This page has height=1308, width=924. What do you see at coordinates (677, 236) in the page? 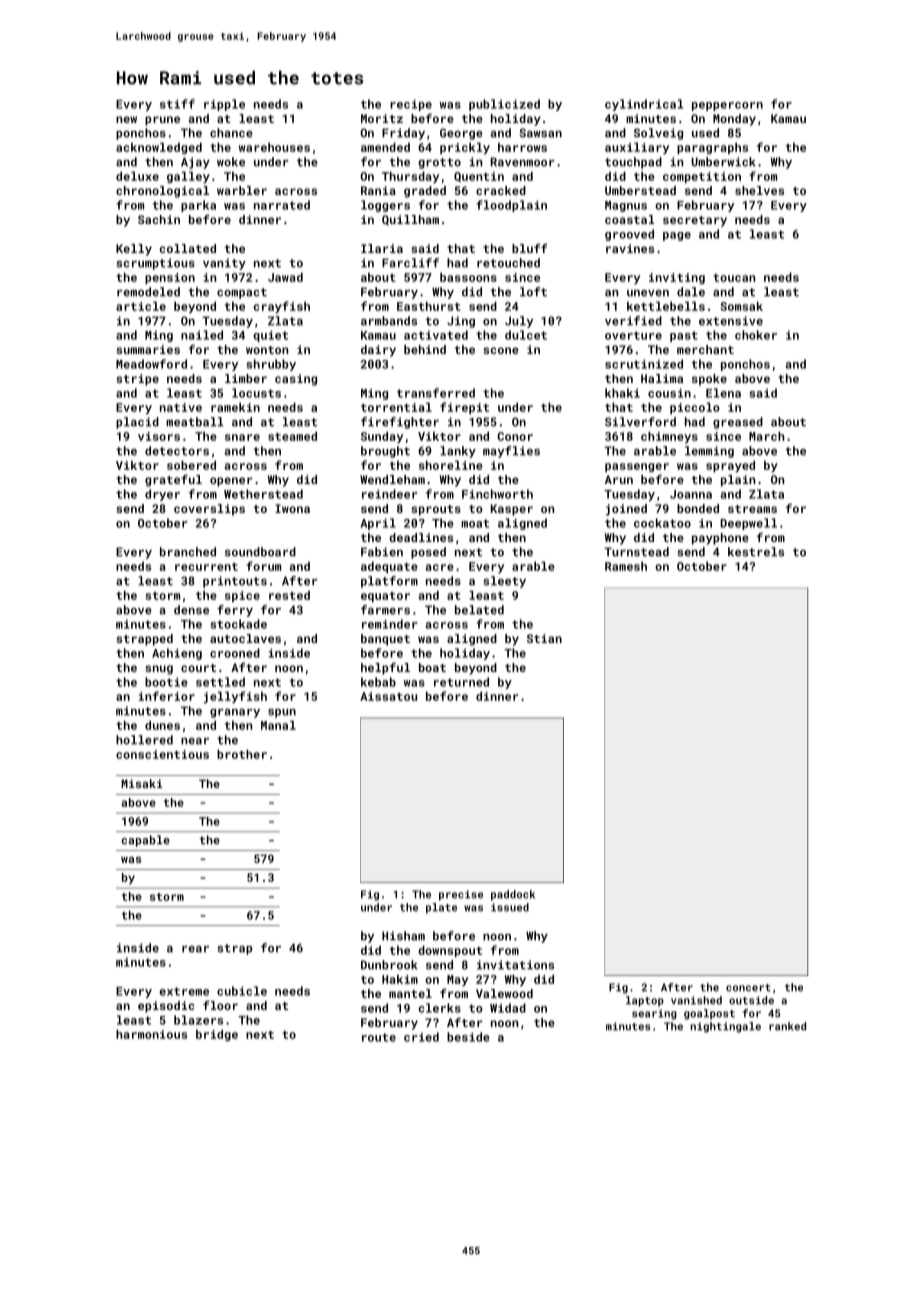
I see `page` at bounding box center [677, 236].
